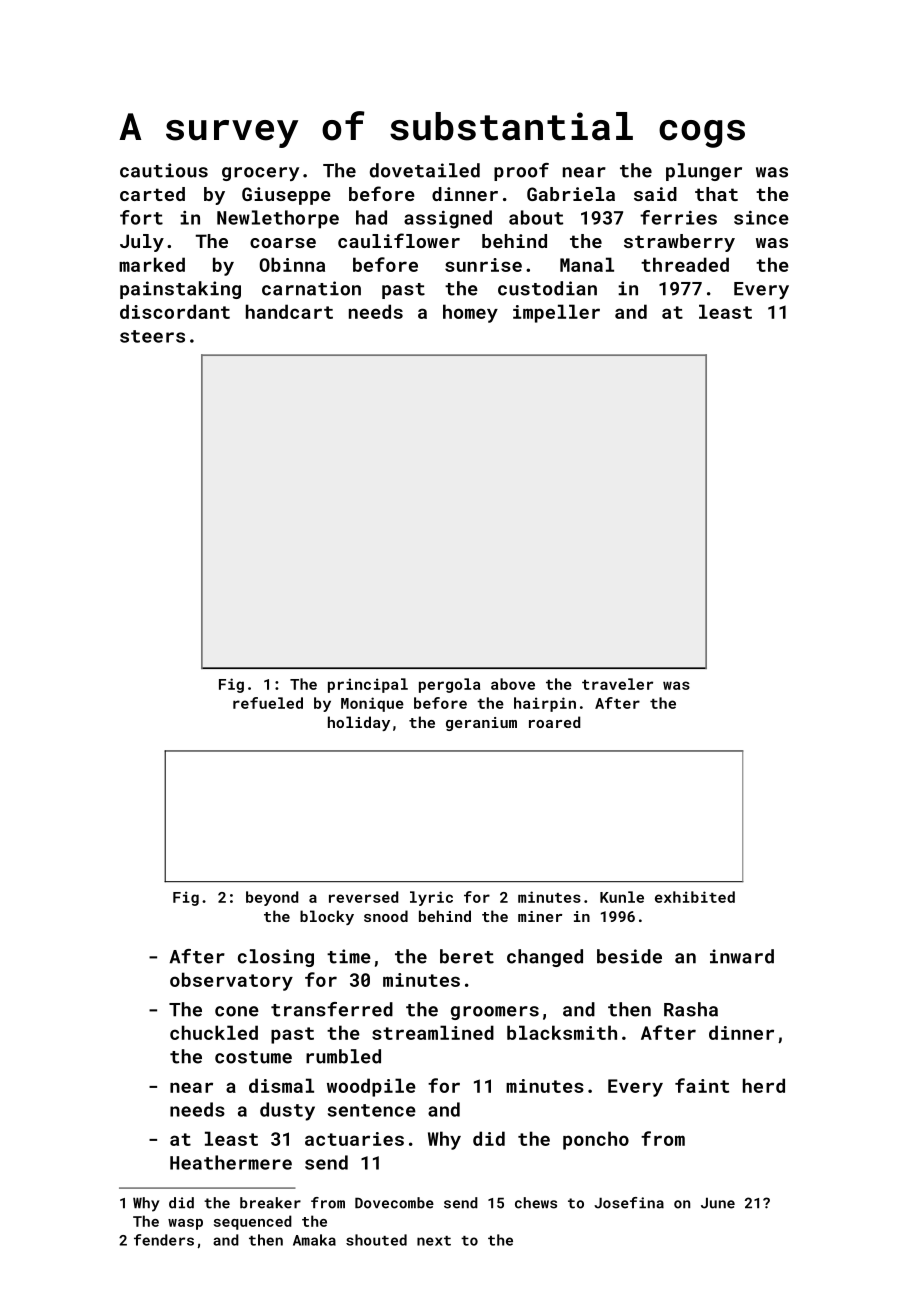 This page has height=1316, width=908. I want to click on chuckled, so click(214, 1032).
